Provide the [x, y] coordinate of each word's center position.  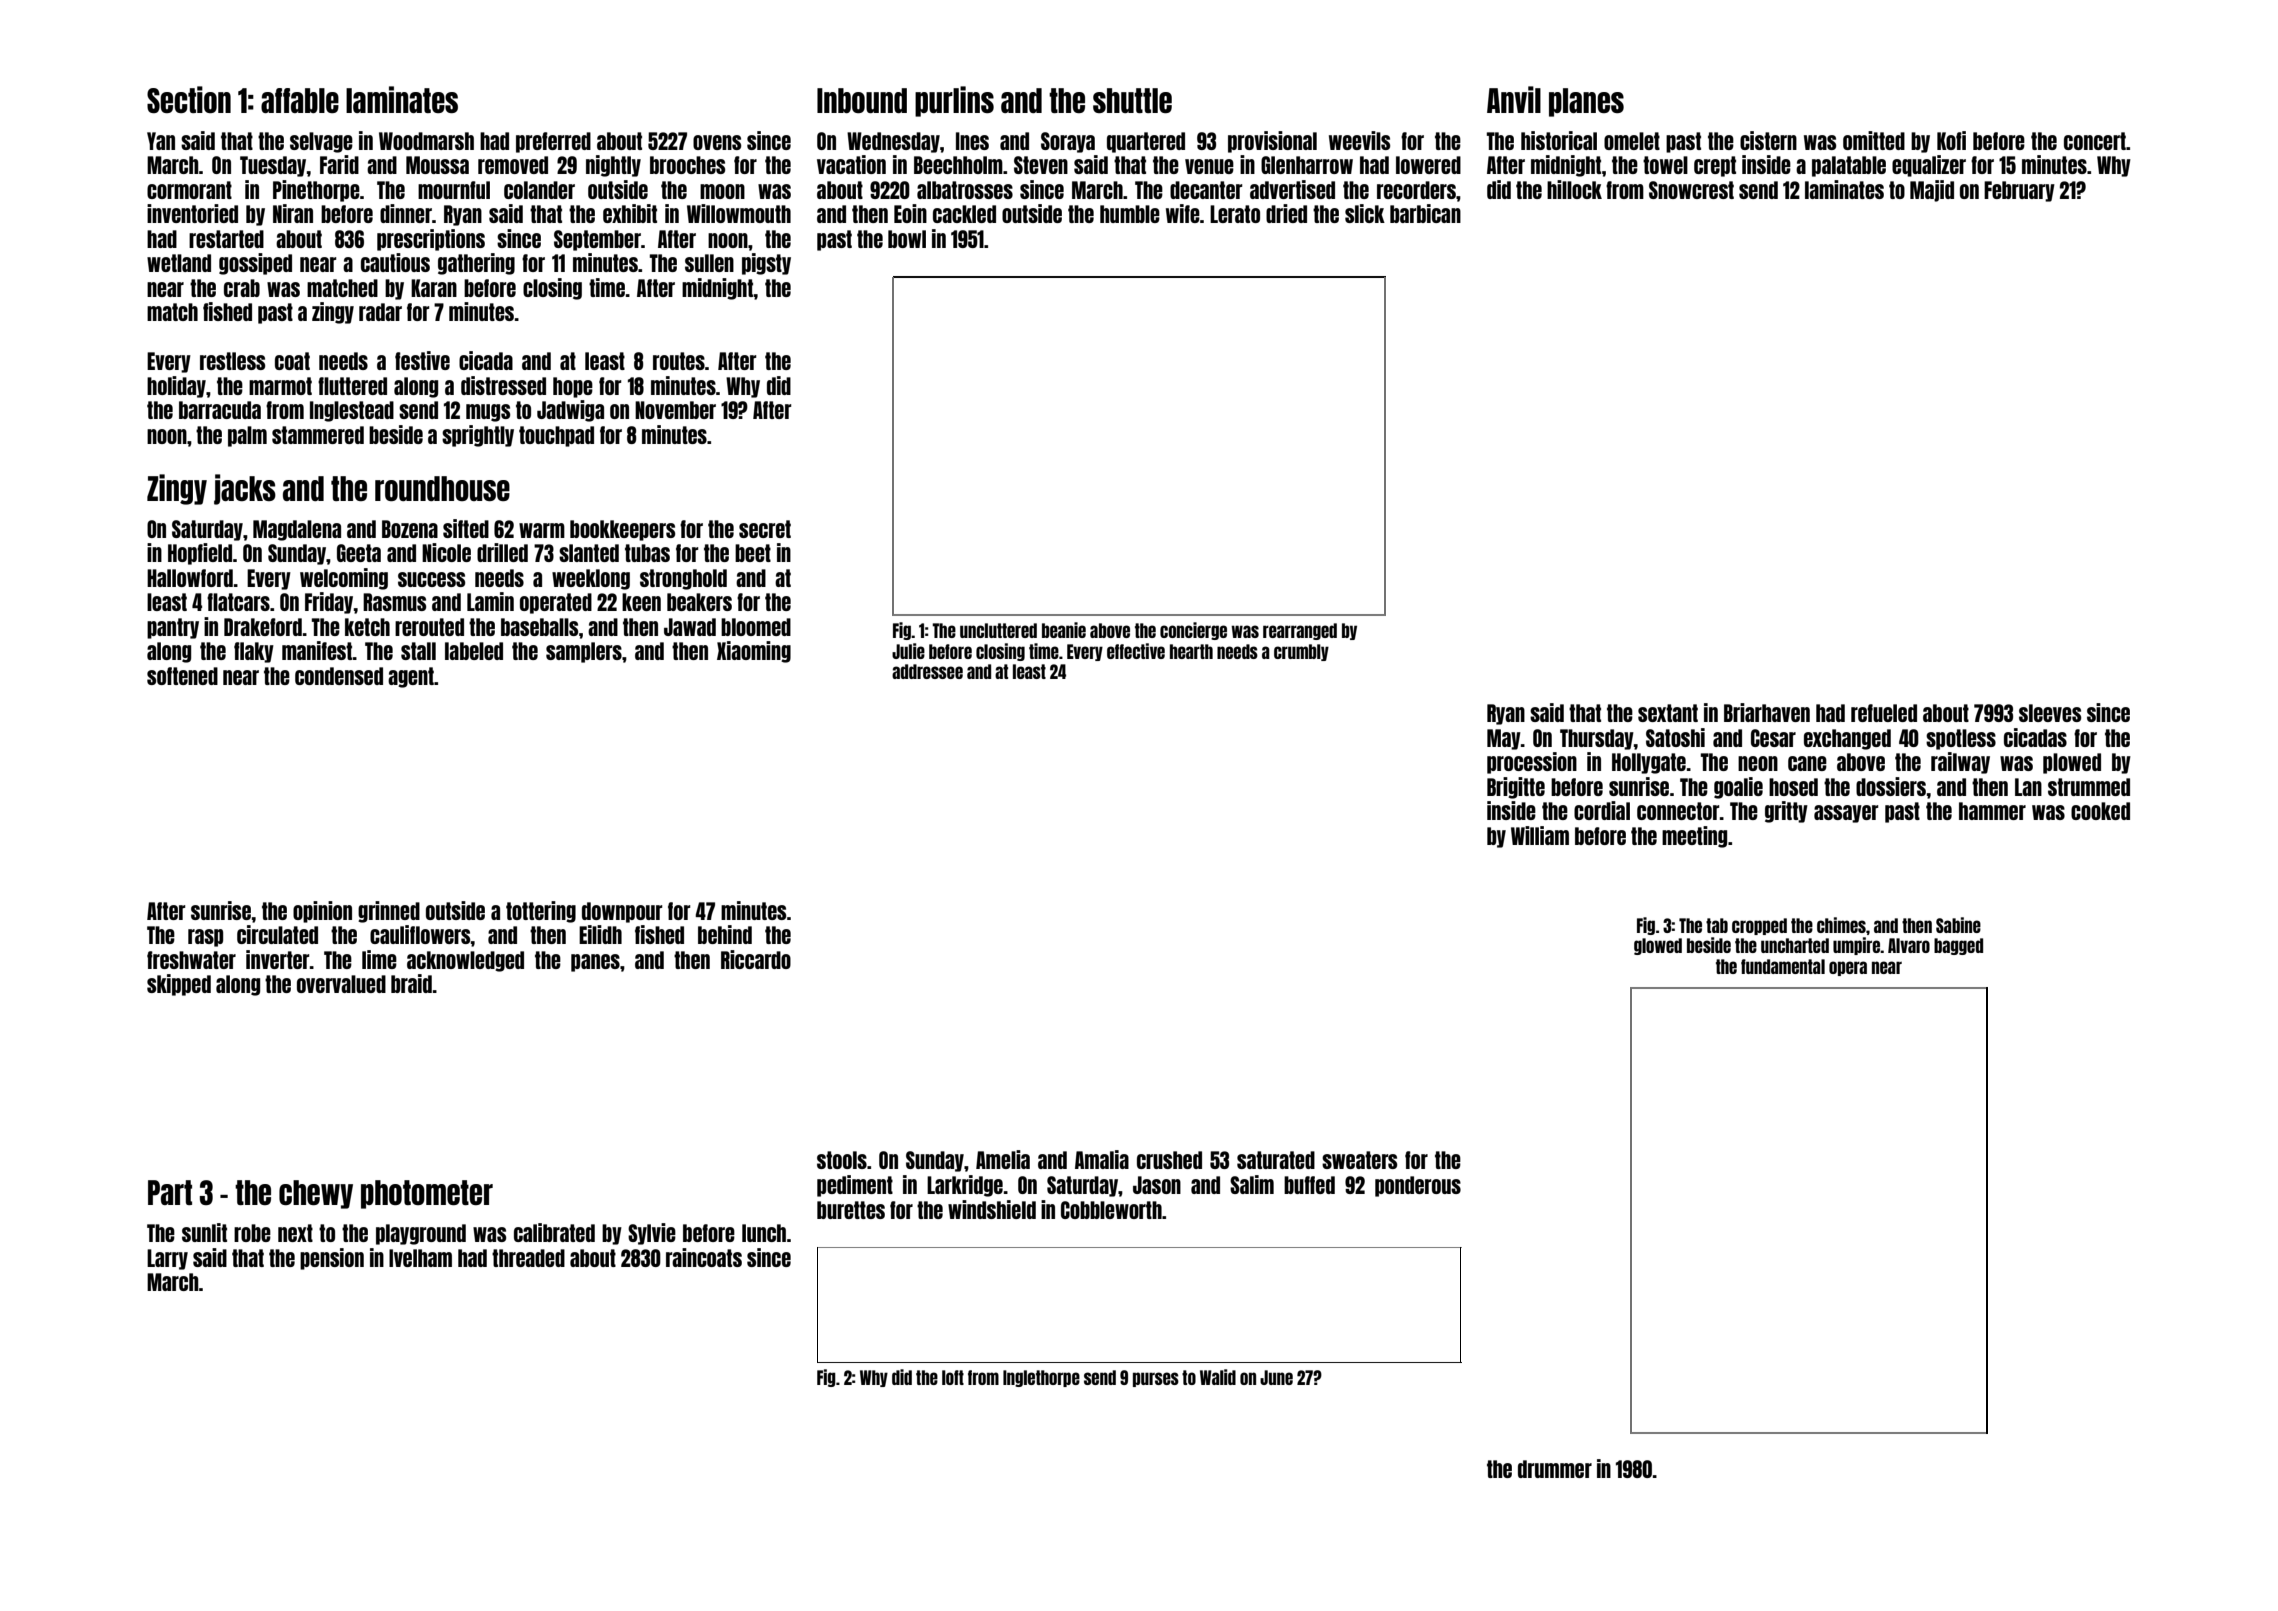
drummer [1555, 1469]
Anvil [1514, 99]
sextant [1668, 713]
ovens [717, 142]
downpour [622, 912]
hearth [1191, 651]
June [1276, 1377]
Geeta [359, 553]
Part [170, 1192]
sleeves [2050, 713]
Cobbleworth [1111, 1210]
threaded [528, 1258]
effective [1136, 651]
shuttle [1132, 100]
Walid [1218, 1377]
